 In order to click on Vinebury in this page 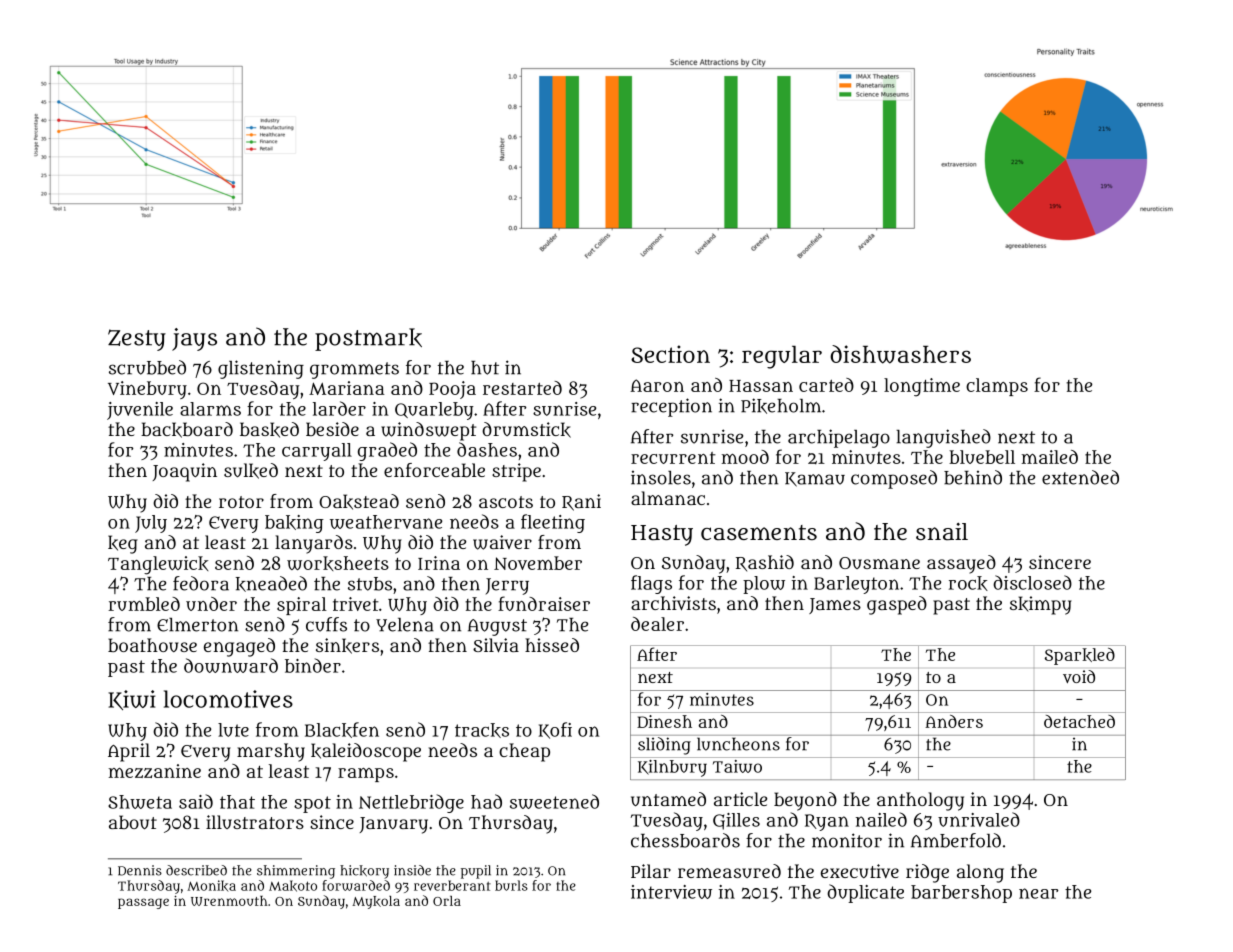, I will do `click(147, 390)`.
